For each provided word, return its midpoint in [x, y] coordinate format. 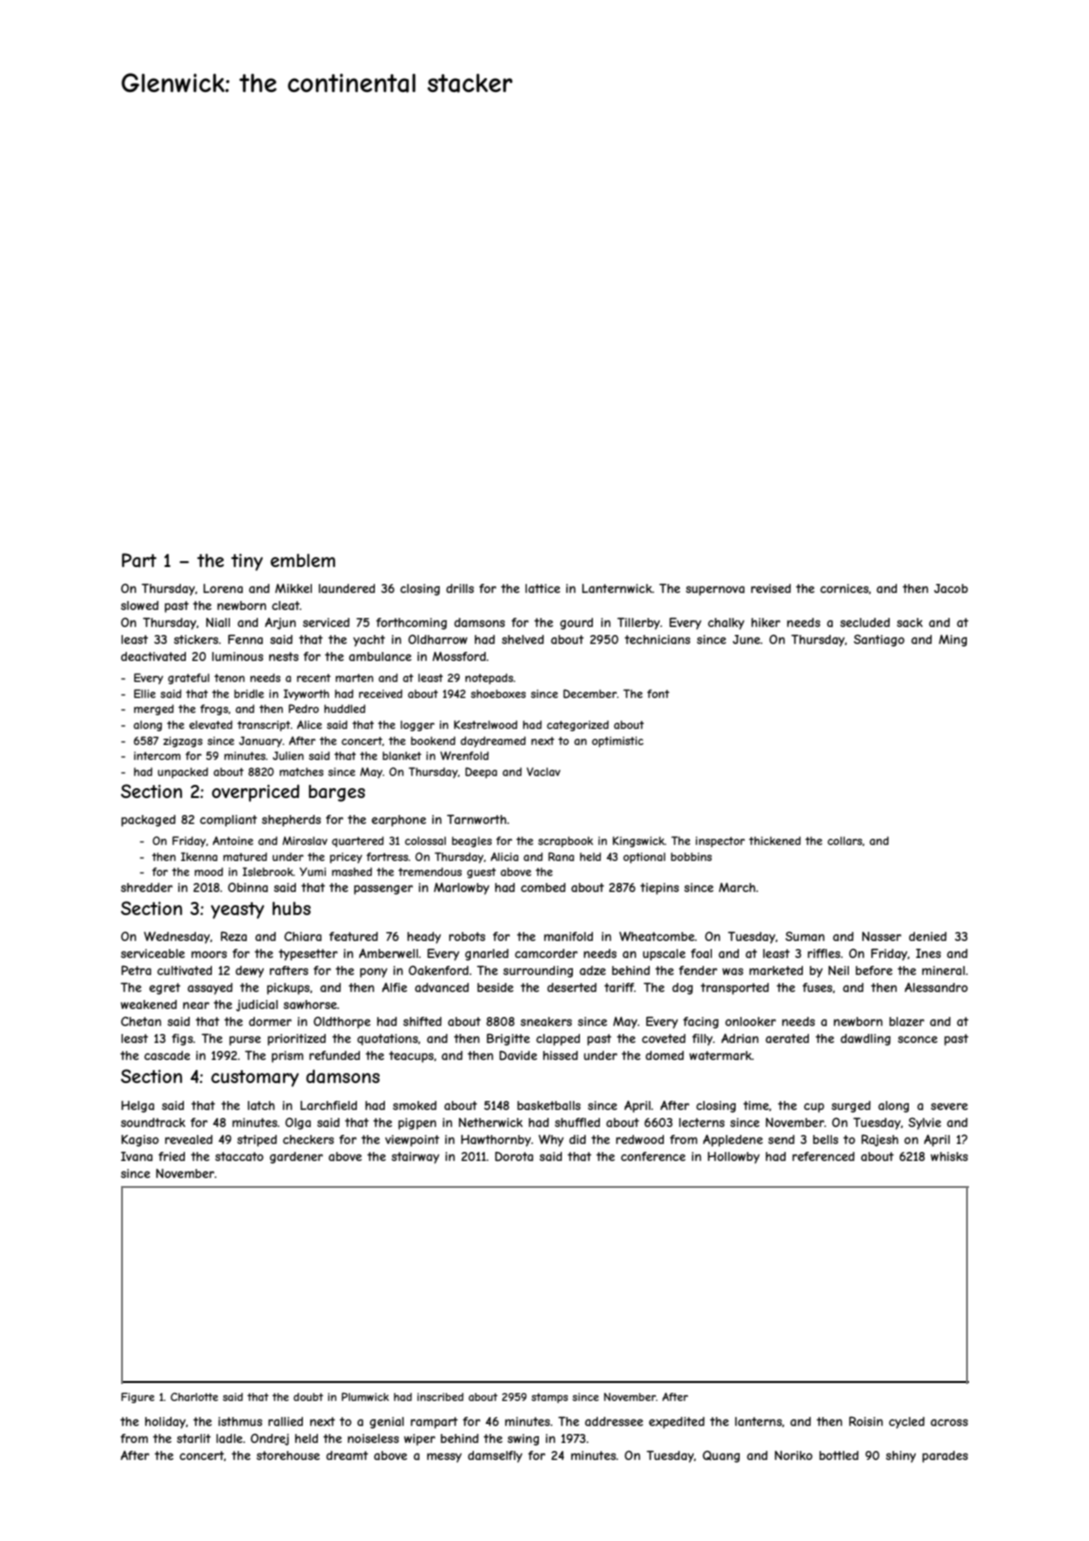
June [747, 639]
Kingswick [639, 841]
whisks [949, 1156]
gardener [296, 1158]
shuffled [577, 1122]
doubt [308, 1397]
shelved [523, 639]
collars [845, 841]
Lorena [223, 588]
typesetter [308, 955]
